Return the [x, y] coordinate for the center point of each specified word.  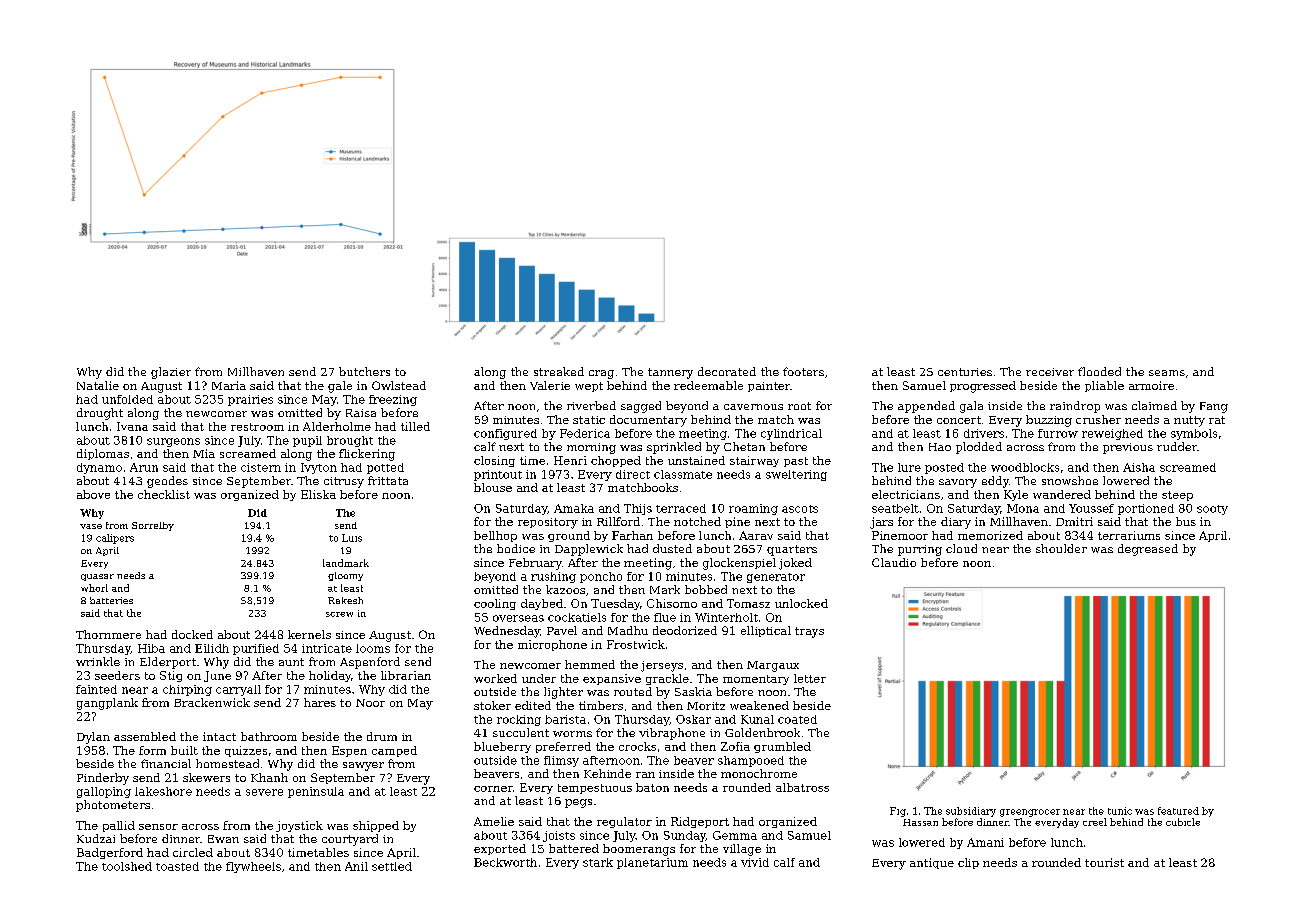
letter [810, 678]
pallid [119, 826]
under [539, 678]
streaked [559, 371]
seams [1167, 373]
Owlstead [399, 385]
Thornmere [108, 634]
